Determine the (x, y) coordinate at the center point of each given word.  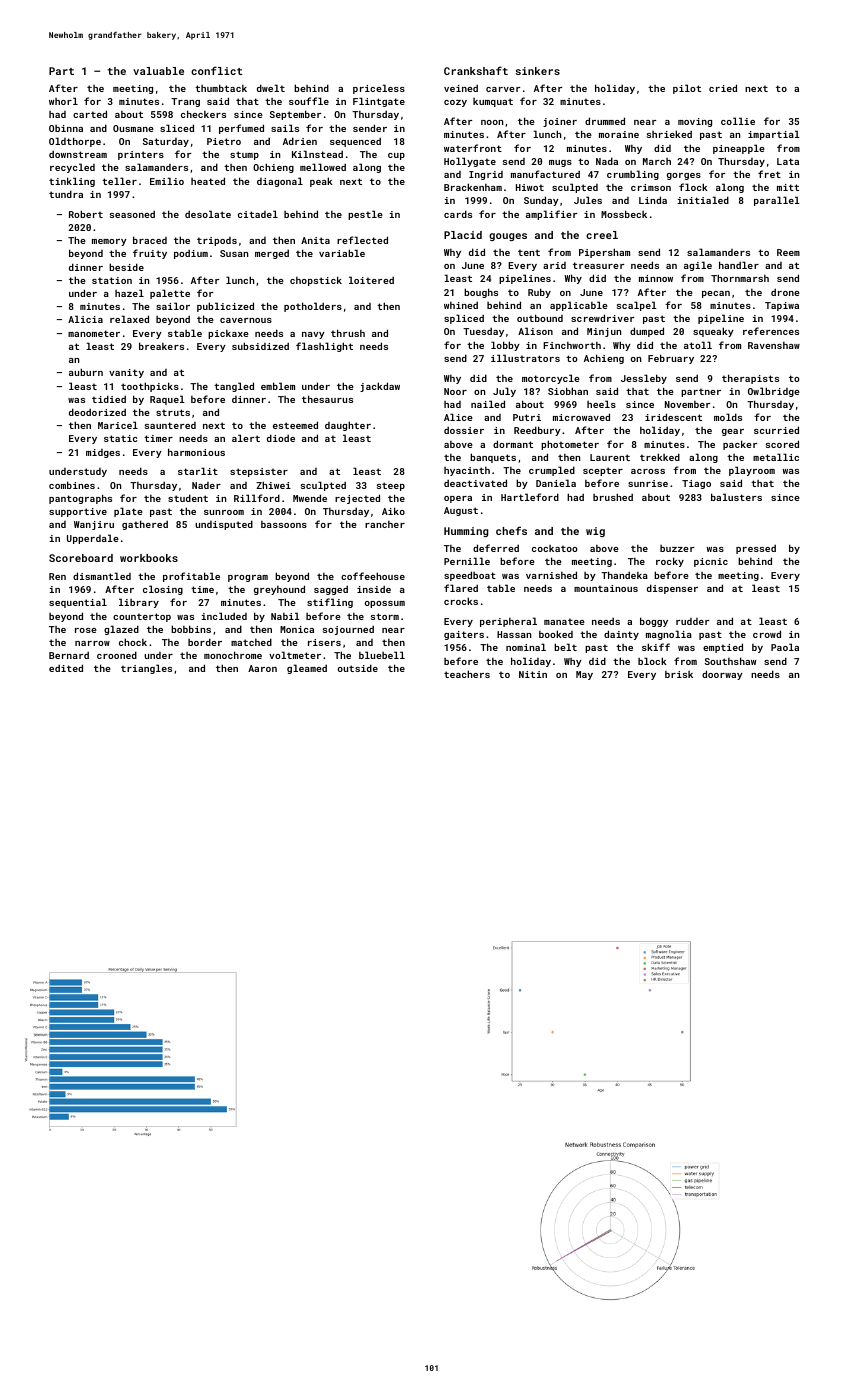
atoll (698, 345)
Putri (527, 417)
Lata (788, 161)
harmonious (196, 452)
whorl (63, 101)
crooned (117, 655)
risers (324, 642)
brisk (679, 674)
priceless (379, 89)
